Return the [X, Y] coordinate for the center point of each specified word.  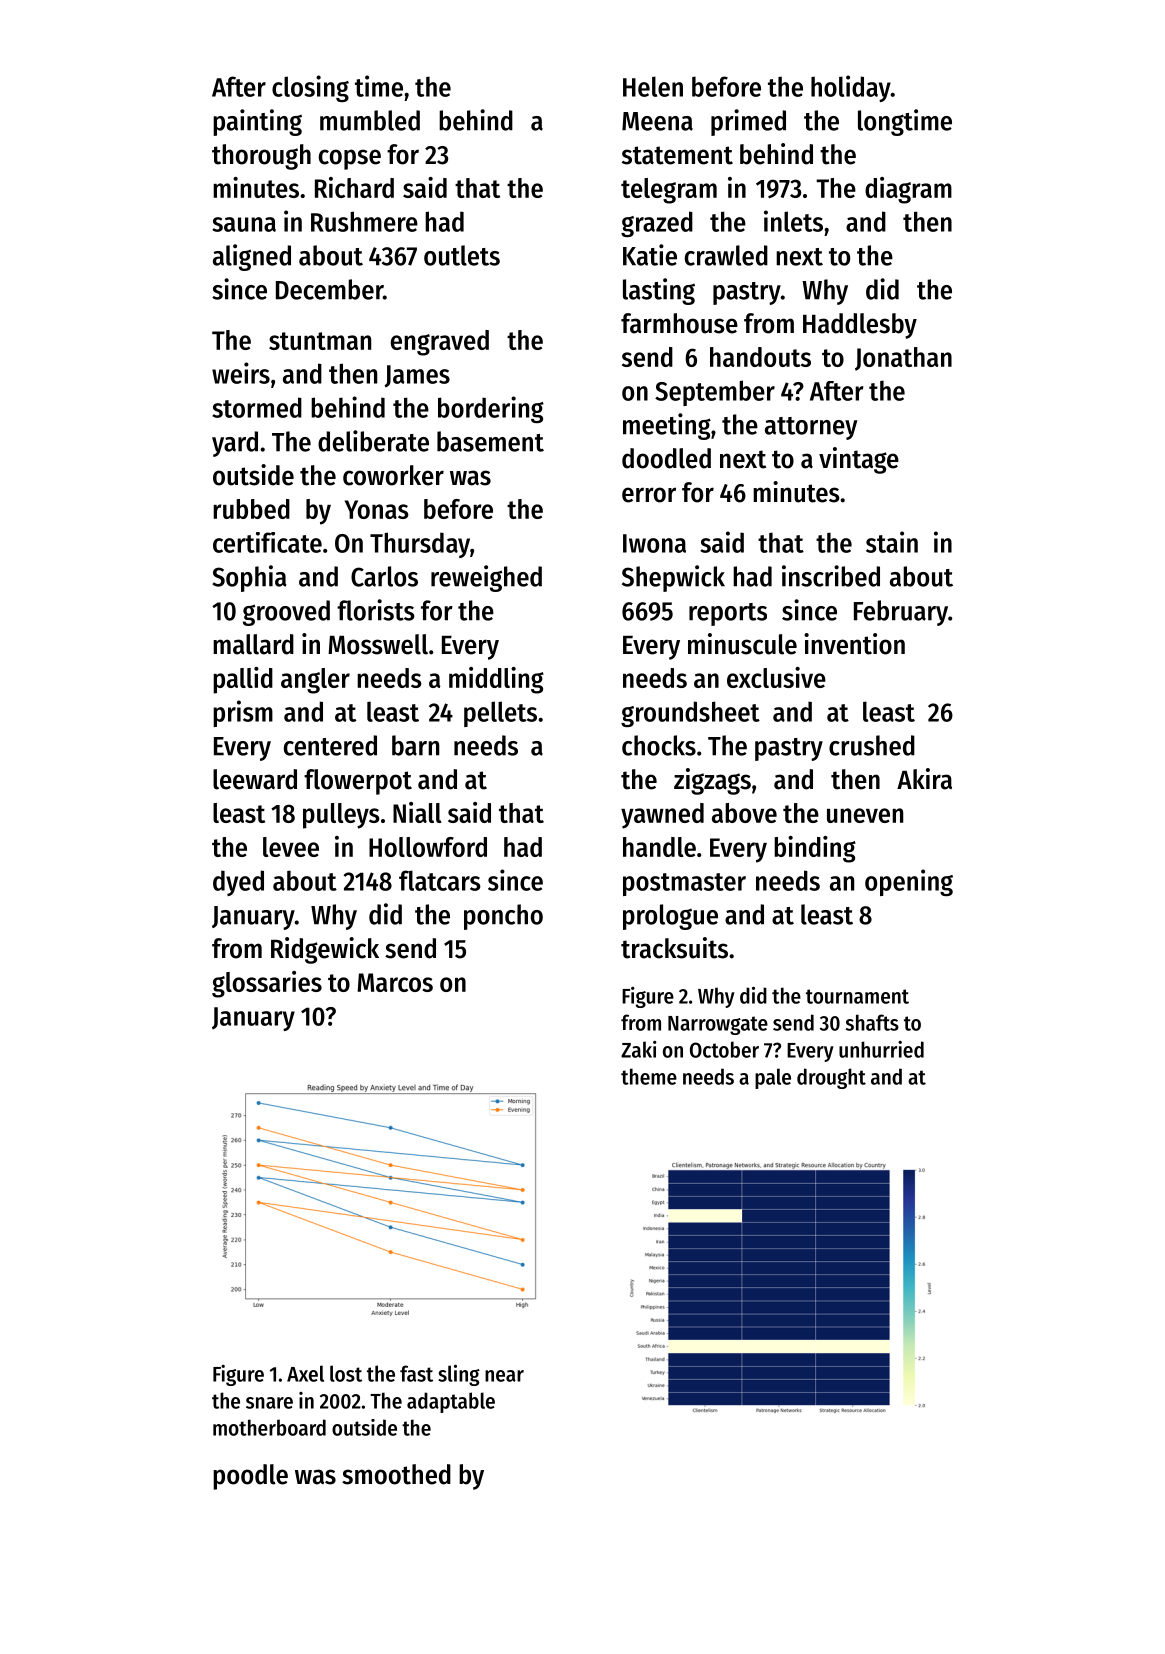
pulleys [341, 816]
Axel [305, 1373]
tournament [857, 996]
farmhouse [679, 323]
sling [459, 1375]
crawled [726, 255]
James [417, 376]
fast [416, 1373]
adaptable [451, 1402]
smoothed [396, 1474]
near [504, 1376]
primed [748, 122]
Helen [653, 86]
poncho [503, 917]
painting [257, 122]
